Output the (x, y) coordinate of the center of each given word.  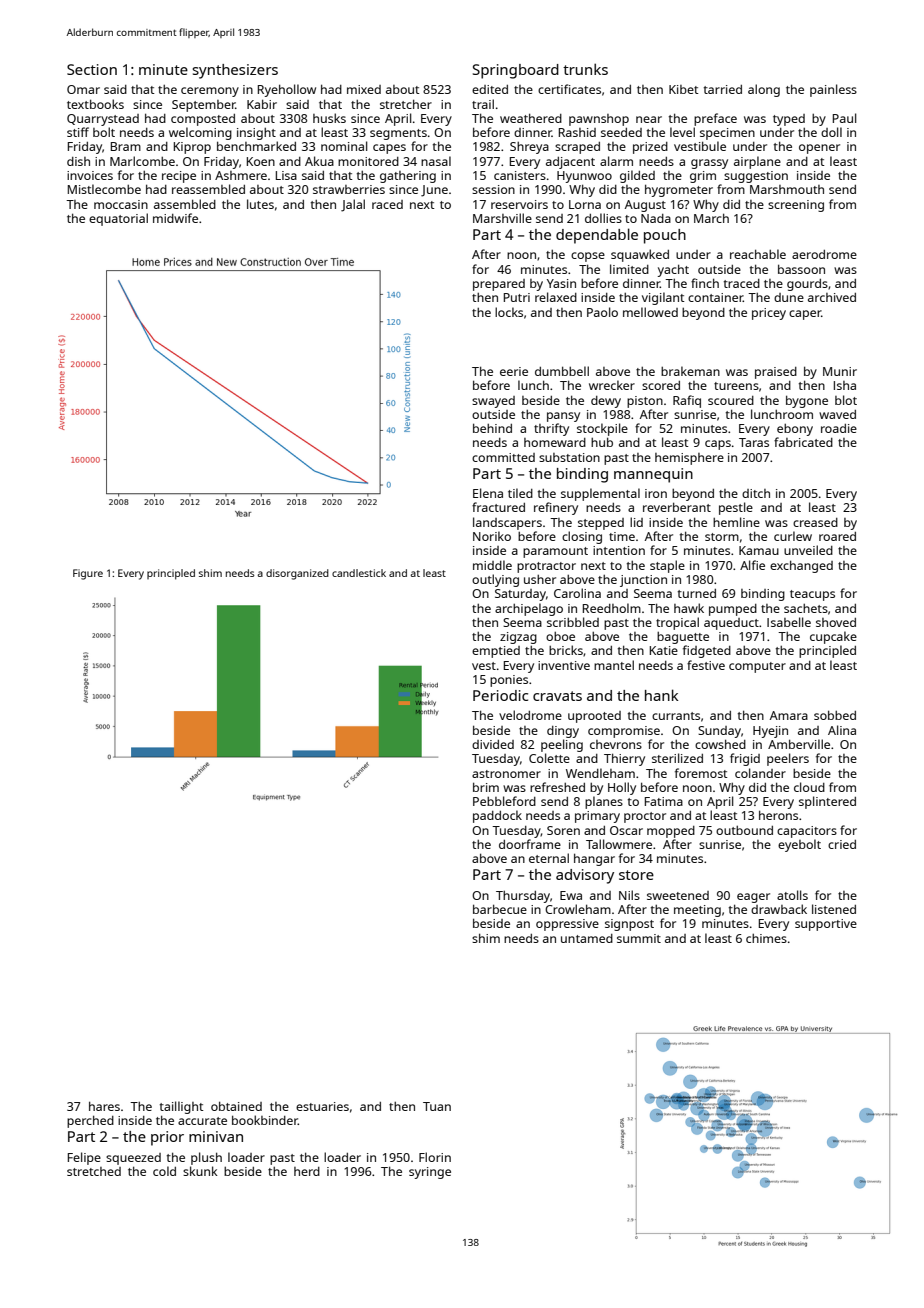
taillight (182, 1107)
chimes (766, 938)
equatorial (118, 219)
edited (490, 89)
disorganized (297, 574)
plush (206, 1158)
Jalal (353, 205)
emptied (496, 652)
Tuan (437, 1106)
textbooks (95, 104)
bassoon (801, 269)
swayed (493, 402)
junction (643, 581)
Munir (840, 371)
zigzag (518, 638)
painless (833, 90)
